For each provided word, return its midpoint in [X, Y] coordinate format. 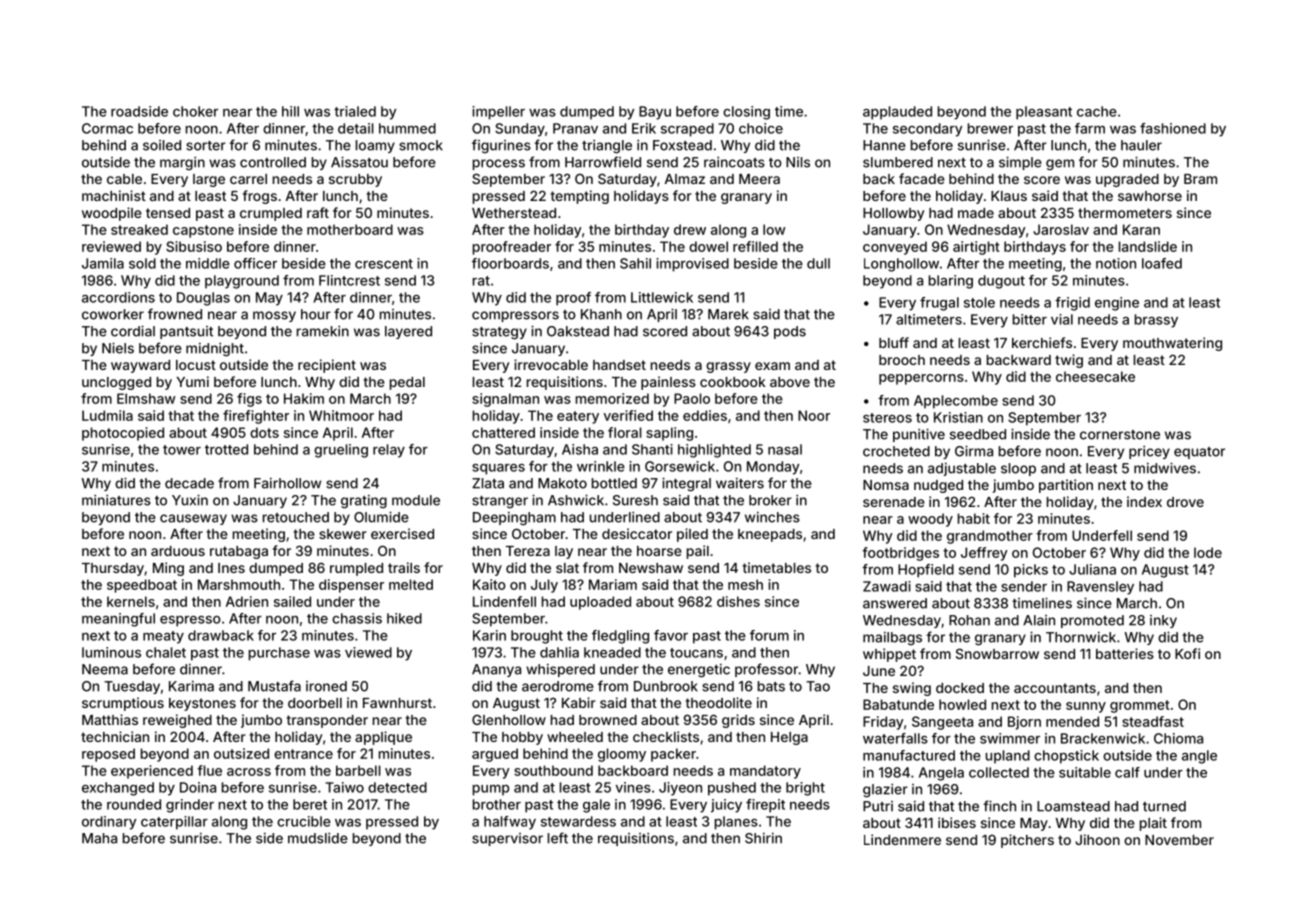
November [1179, 840]
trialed [355, 111]
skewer [343, 534]
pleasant [1044, 113]
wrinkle [601, 466]
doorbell [315, 703]
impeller [498, 113]
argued [495, 755]
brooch [902, 360]
